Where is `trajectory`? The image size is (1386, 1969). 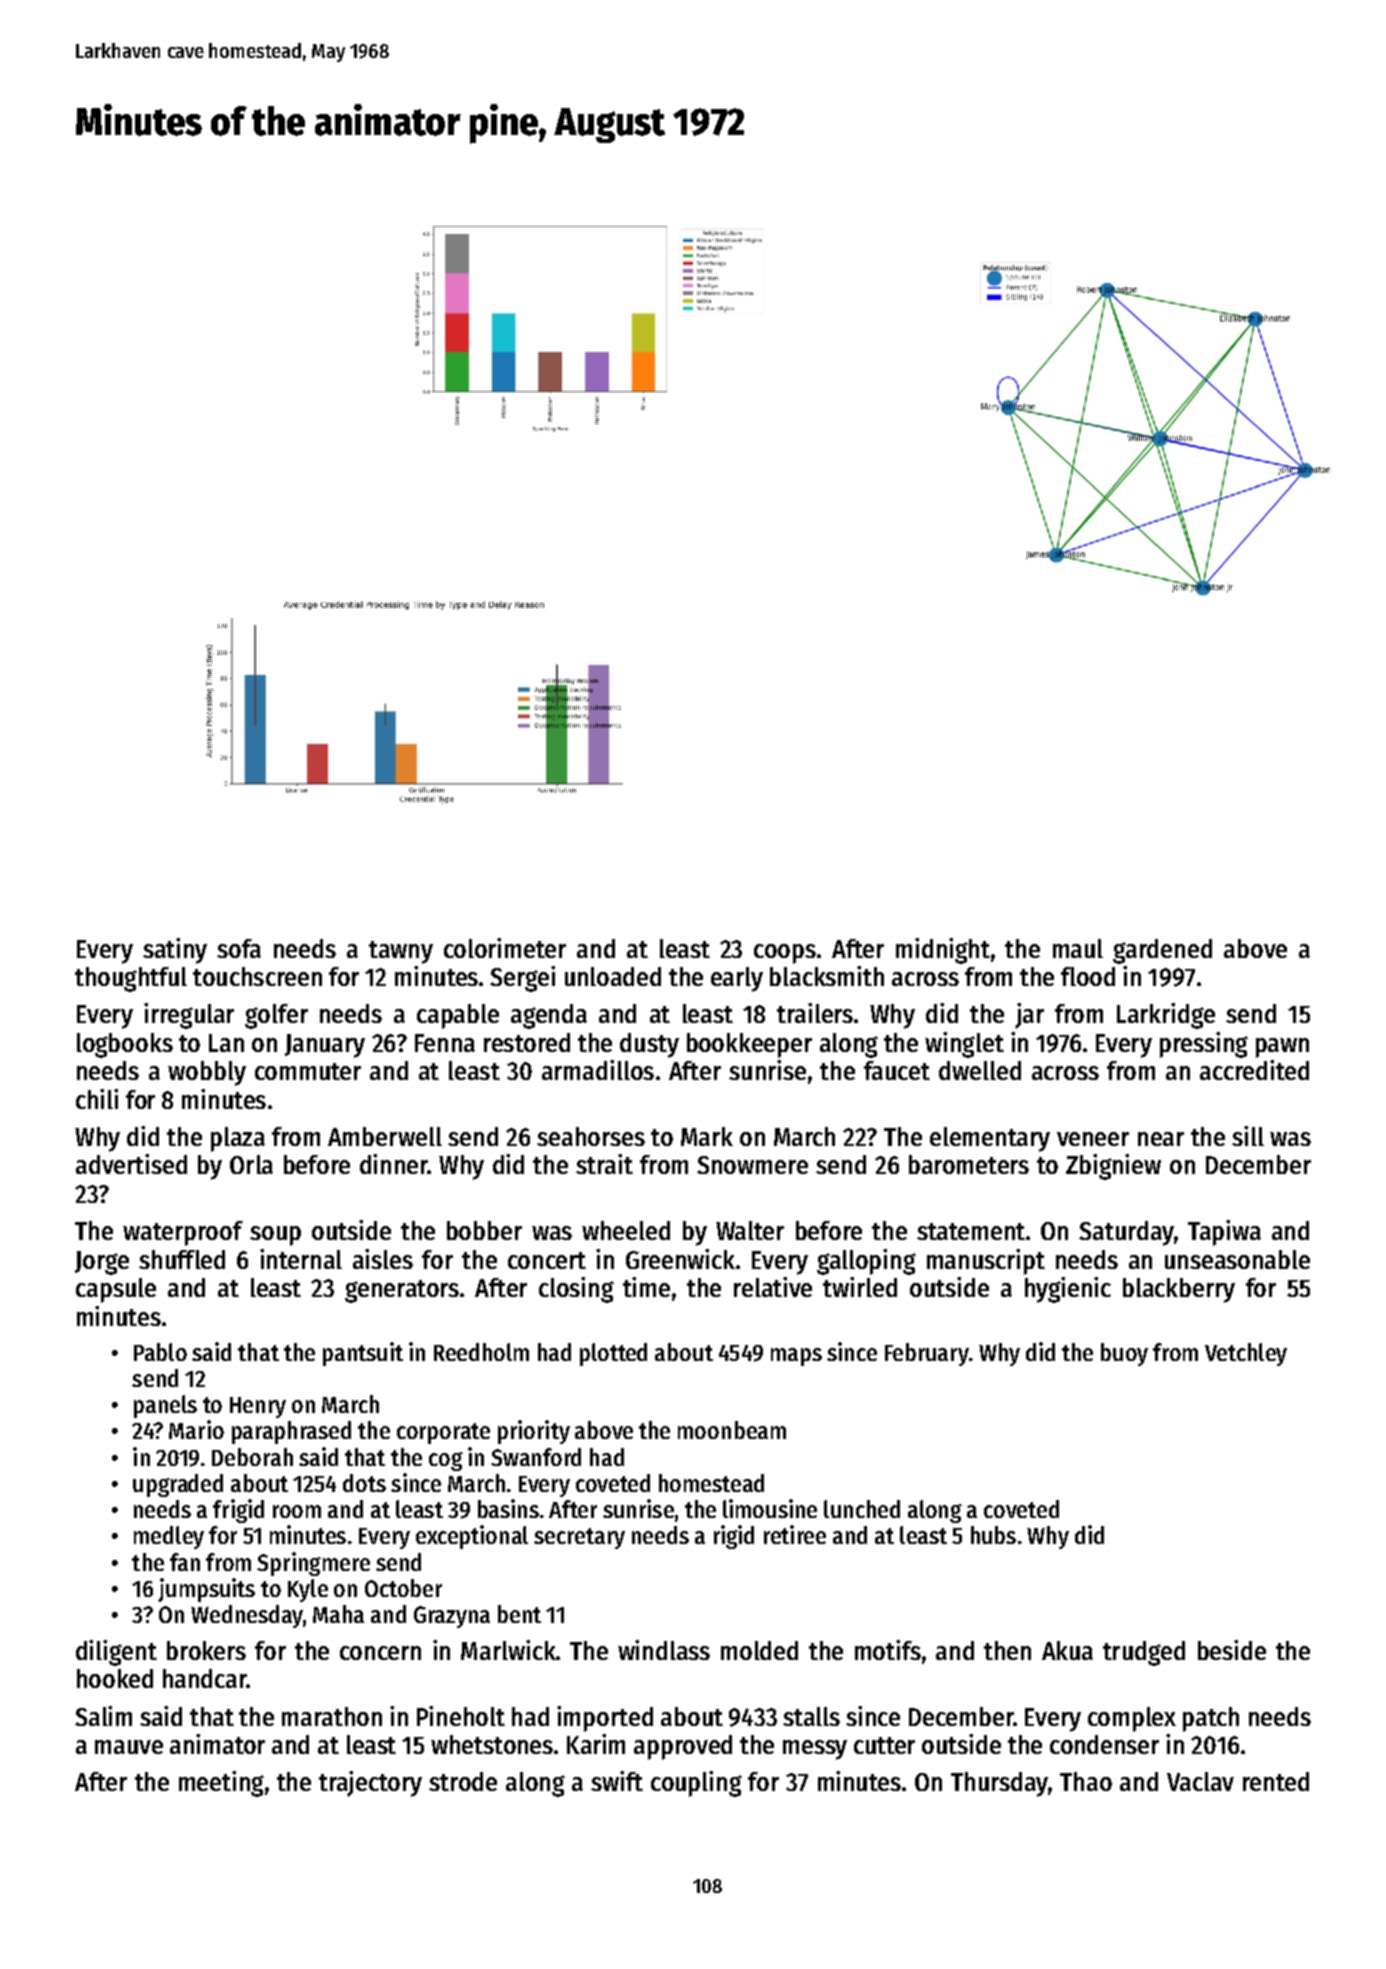
trajectory is located at coordinates (370, 1784).
